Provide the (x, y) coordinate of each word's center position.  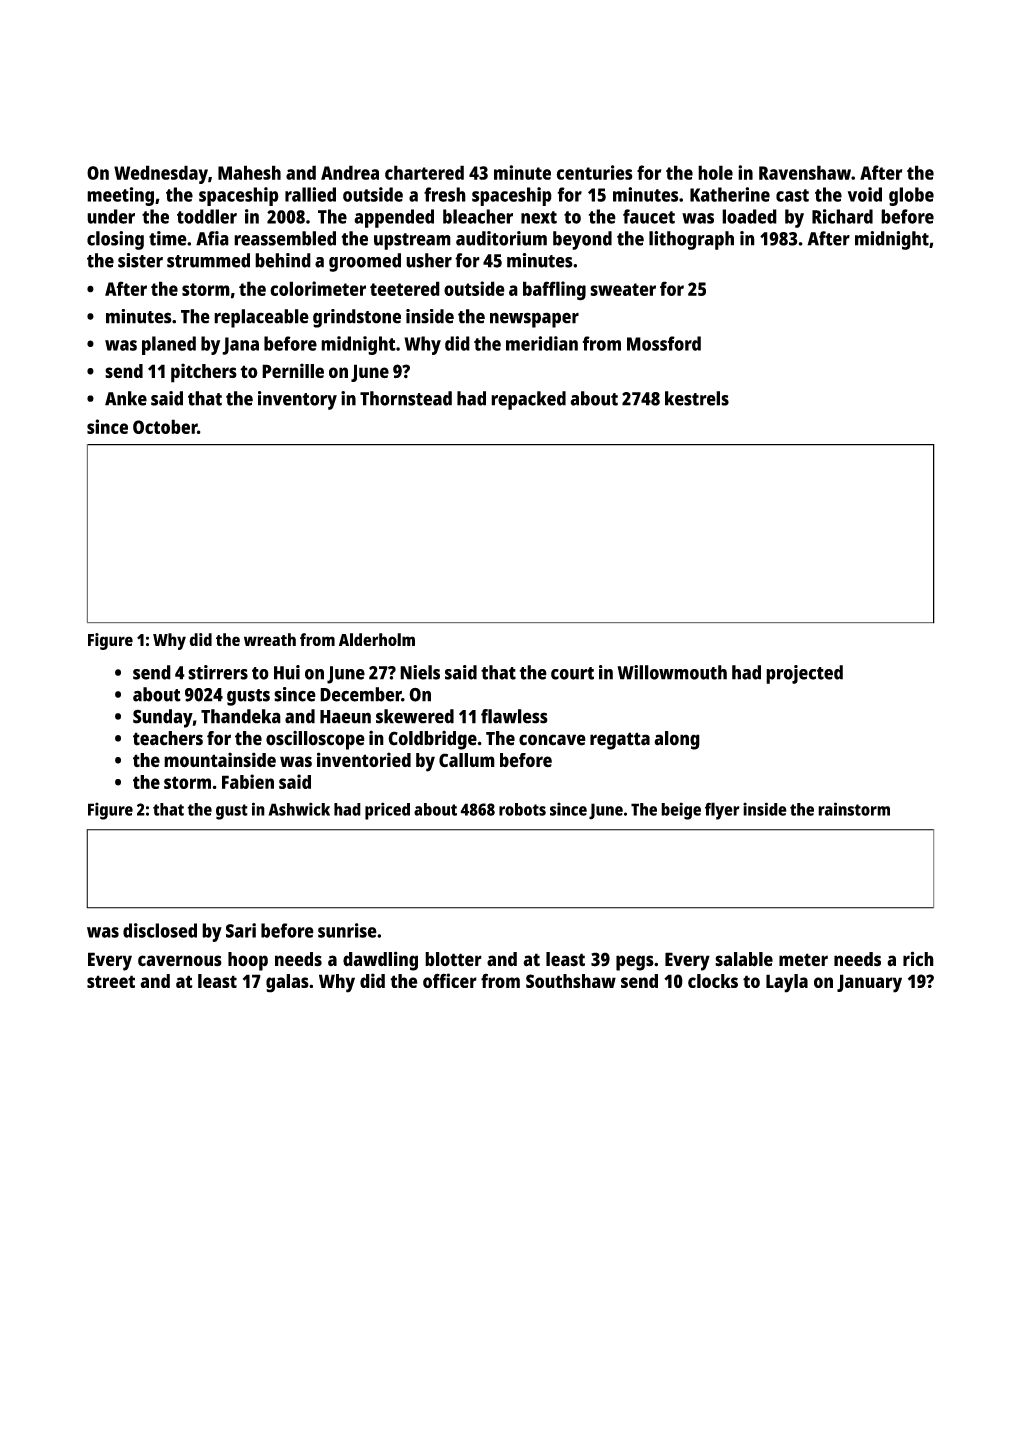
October (165, 426)
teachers (168, 738)
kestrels (697, 398)
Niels (420, 672)
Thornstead (406, 398)
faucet (649, 216)
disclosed (160, 930)
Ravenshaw (805, 172)
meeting (120, 196)
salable (744, 959)
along (677, 740)
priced (387, 811)
